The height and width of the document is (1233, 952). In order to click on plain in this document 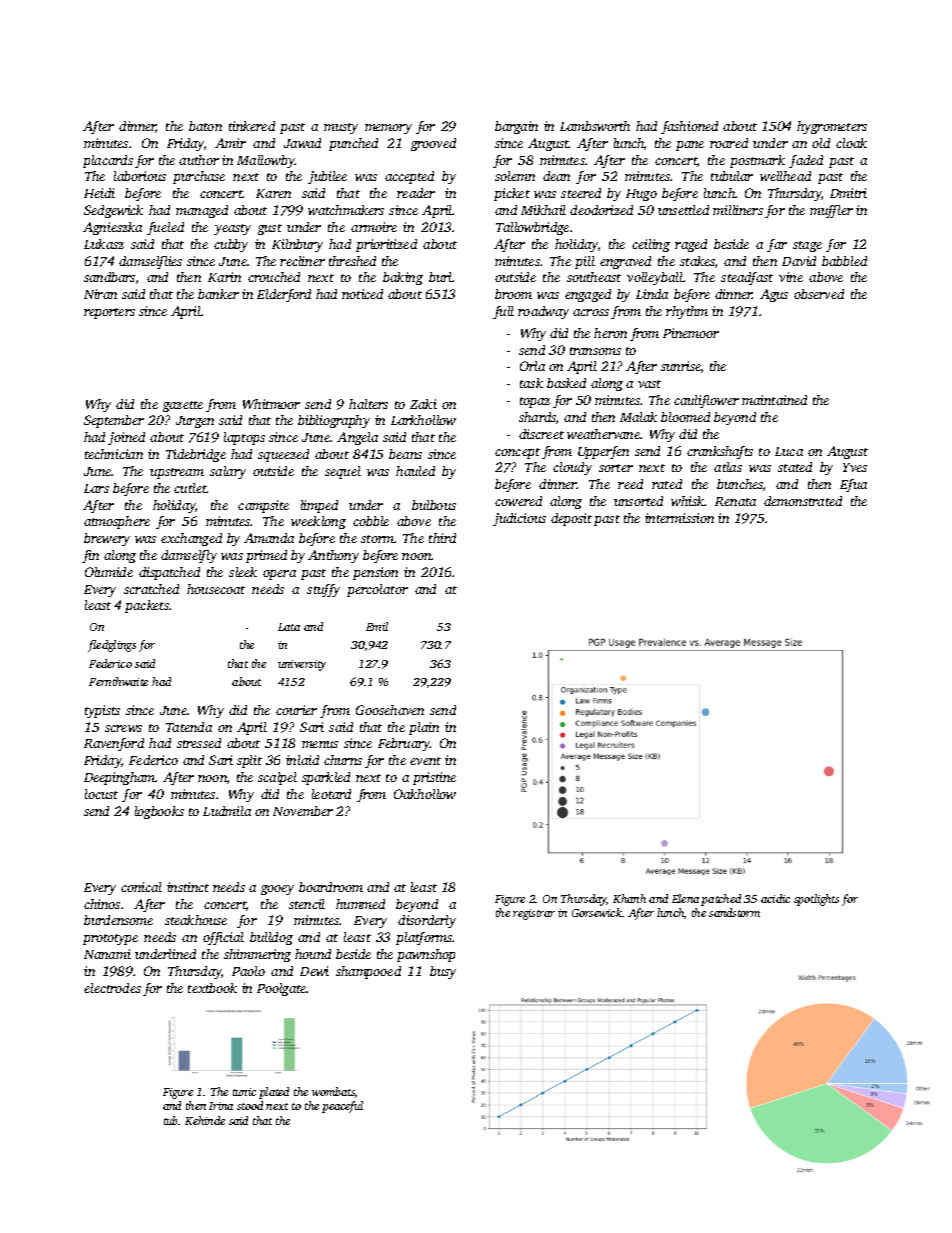, I will do `click(424, 728)`.
